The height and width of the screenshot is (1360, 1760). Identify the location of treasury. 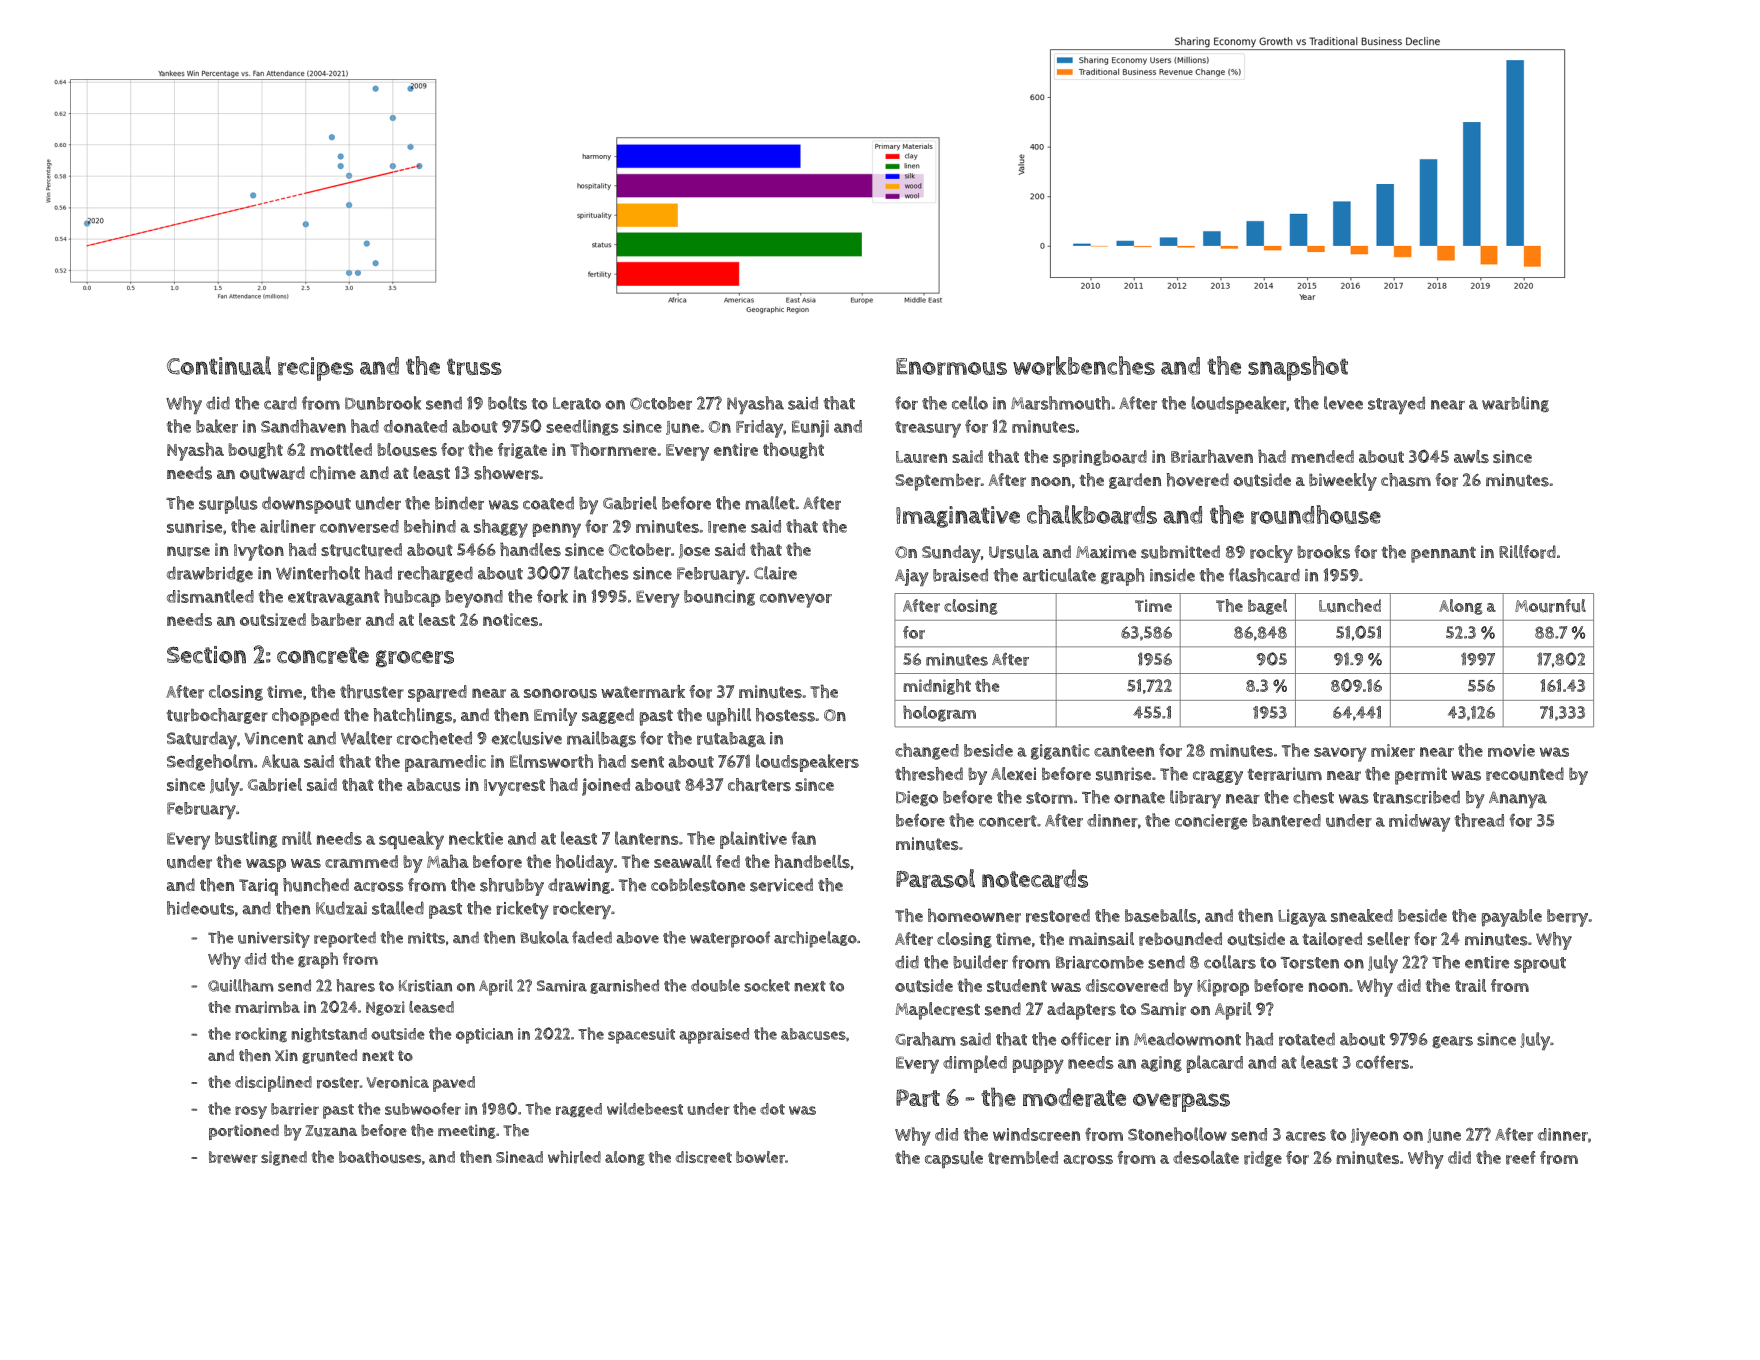
(928, 429).
